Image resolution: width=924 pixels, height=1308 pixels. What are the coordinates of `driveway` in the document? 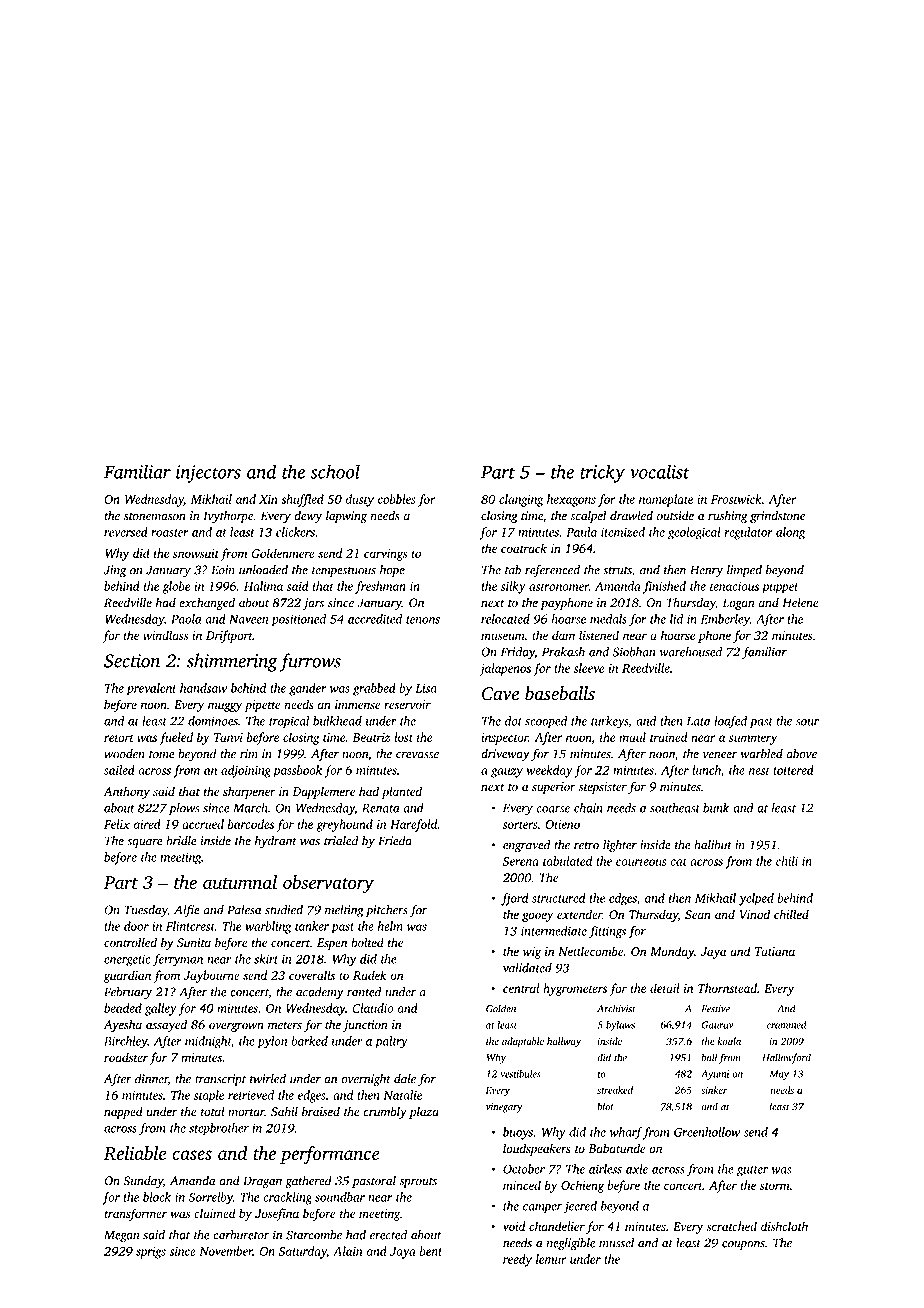 It's located at (505, 755).
